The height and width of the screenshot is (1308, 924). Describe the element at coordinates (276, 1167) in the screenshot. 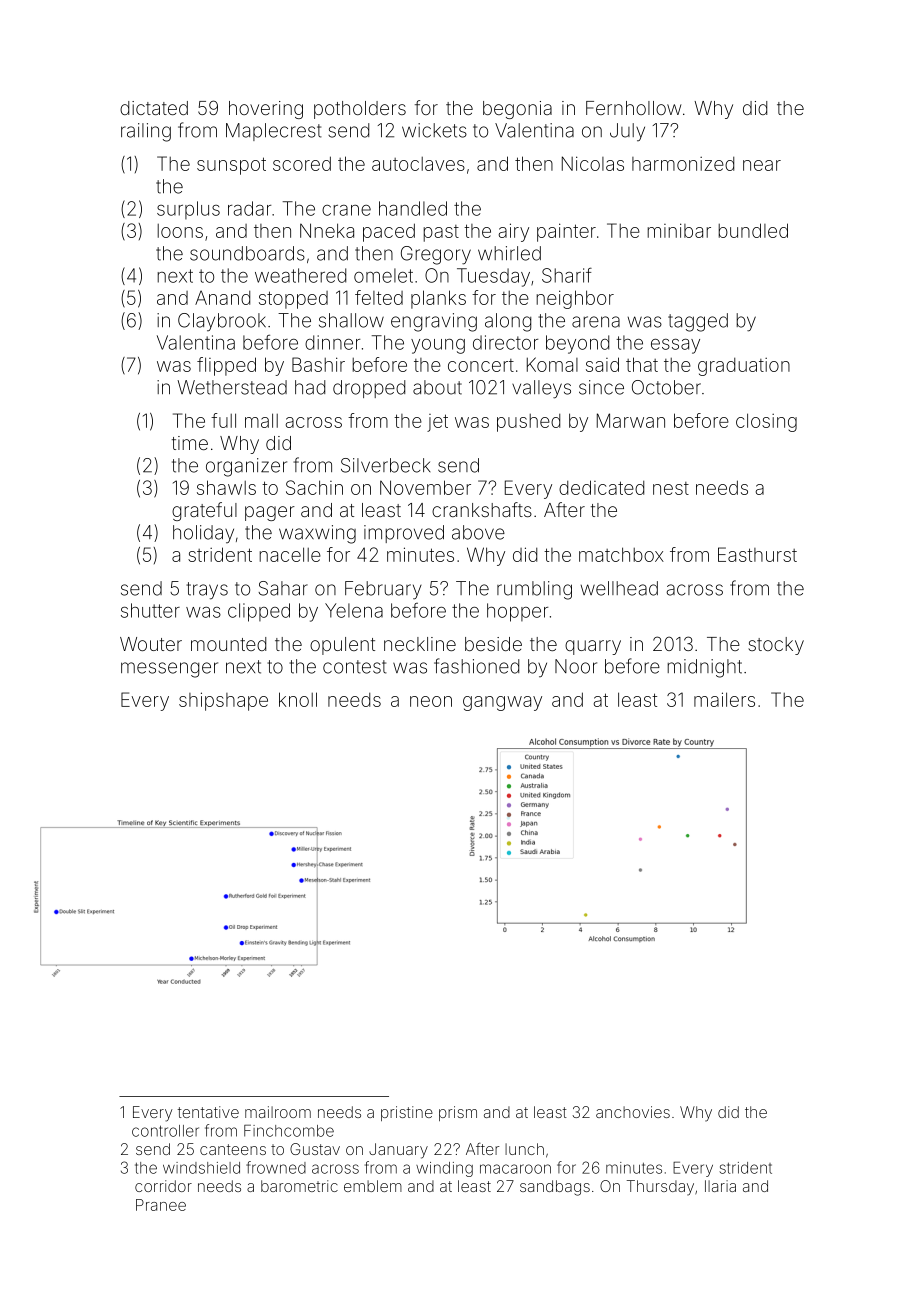

I see `frowned` at that location.
